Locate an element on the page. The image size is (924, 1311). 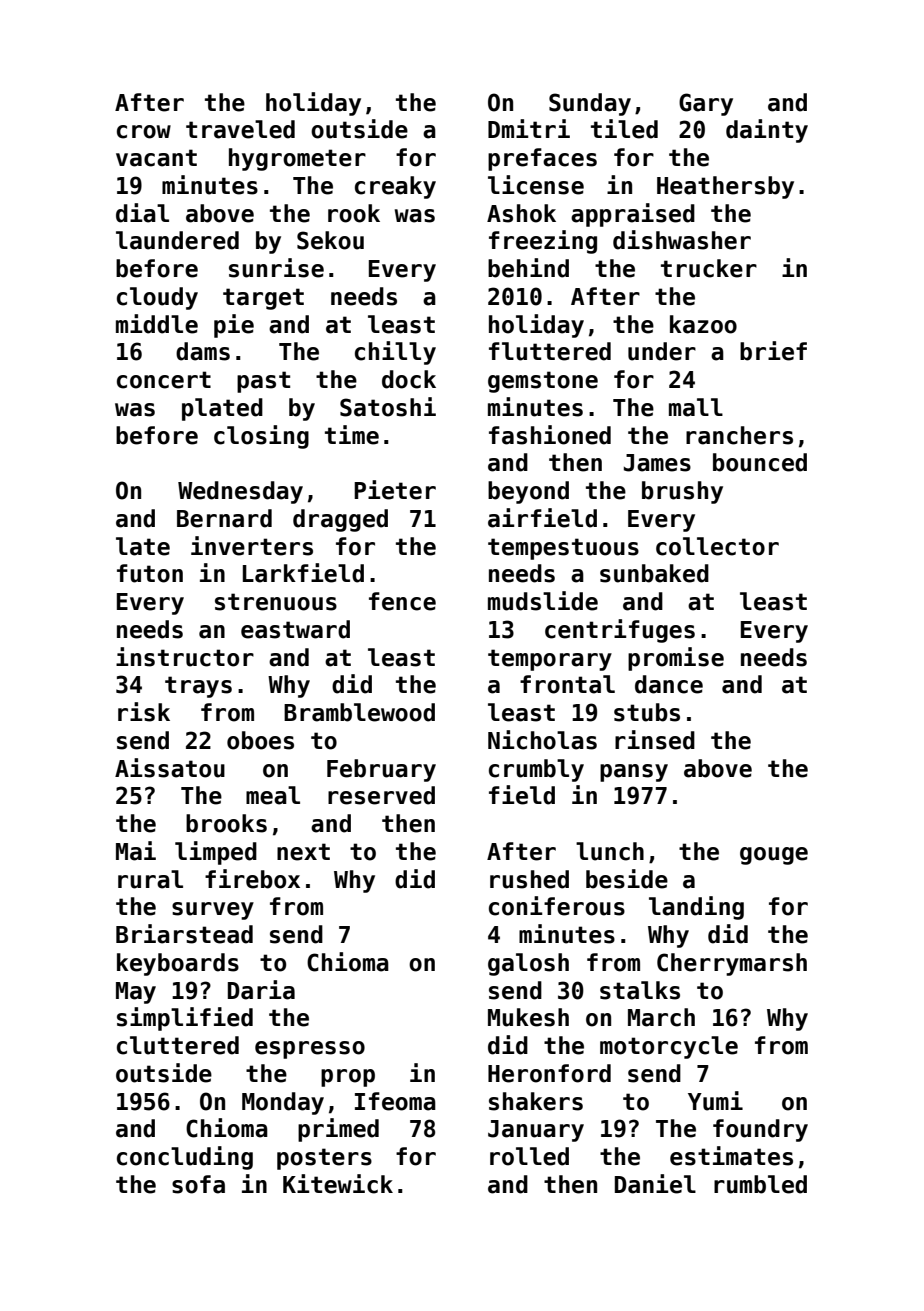
dial is located at coordinates (142, 213).
